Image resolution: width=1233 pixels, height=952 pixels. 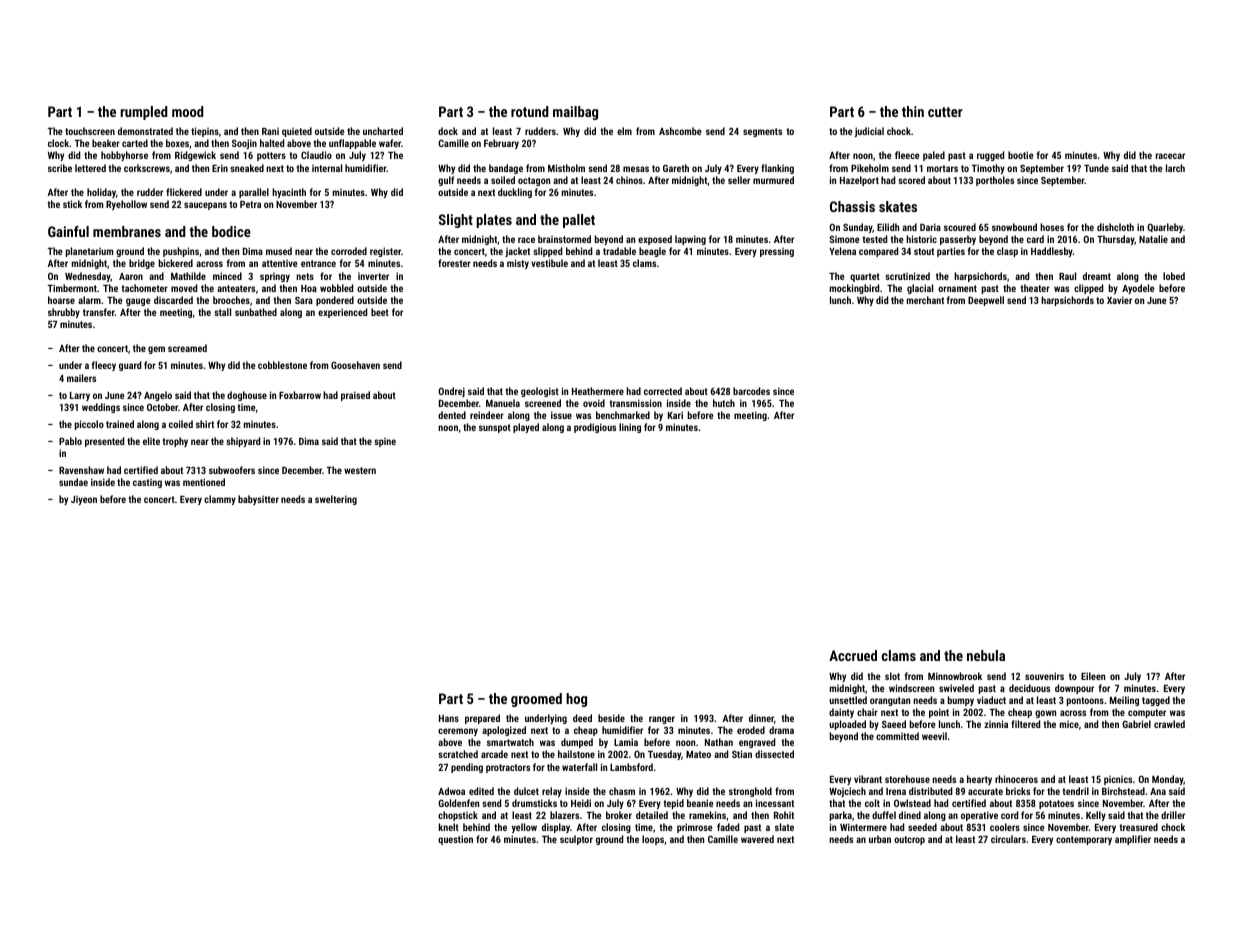 I want to click on corrected, so click(x=663, y=391).
